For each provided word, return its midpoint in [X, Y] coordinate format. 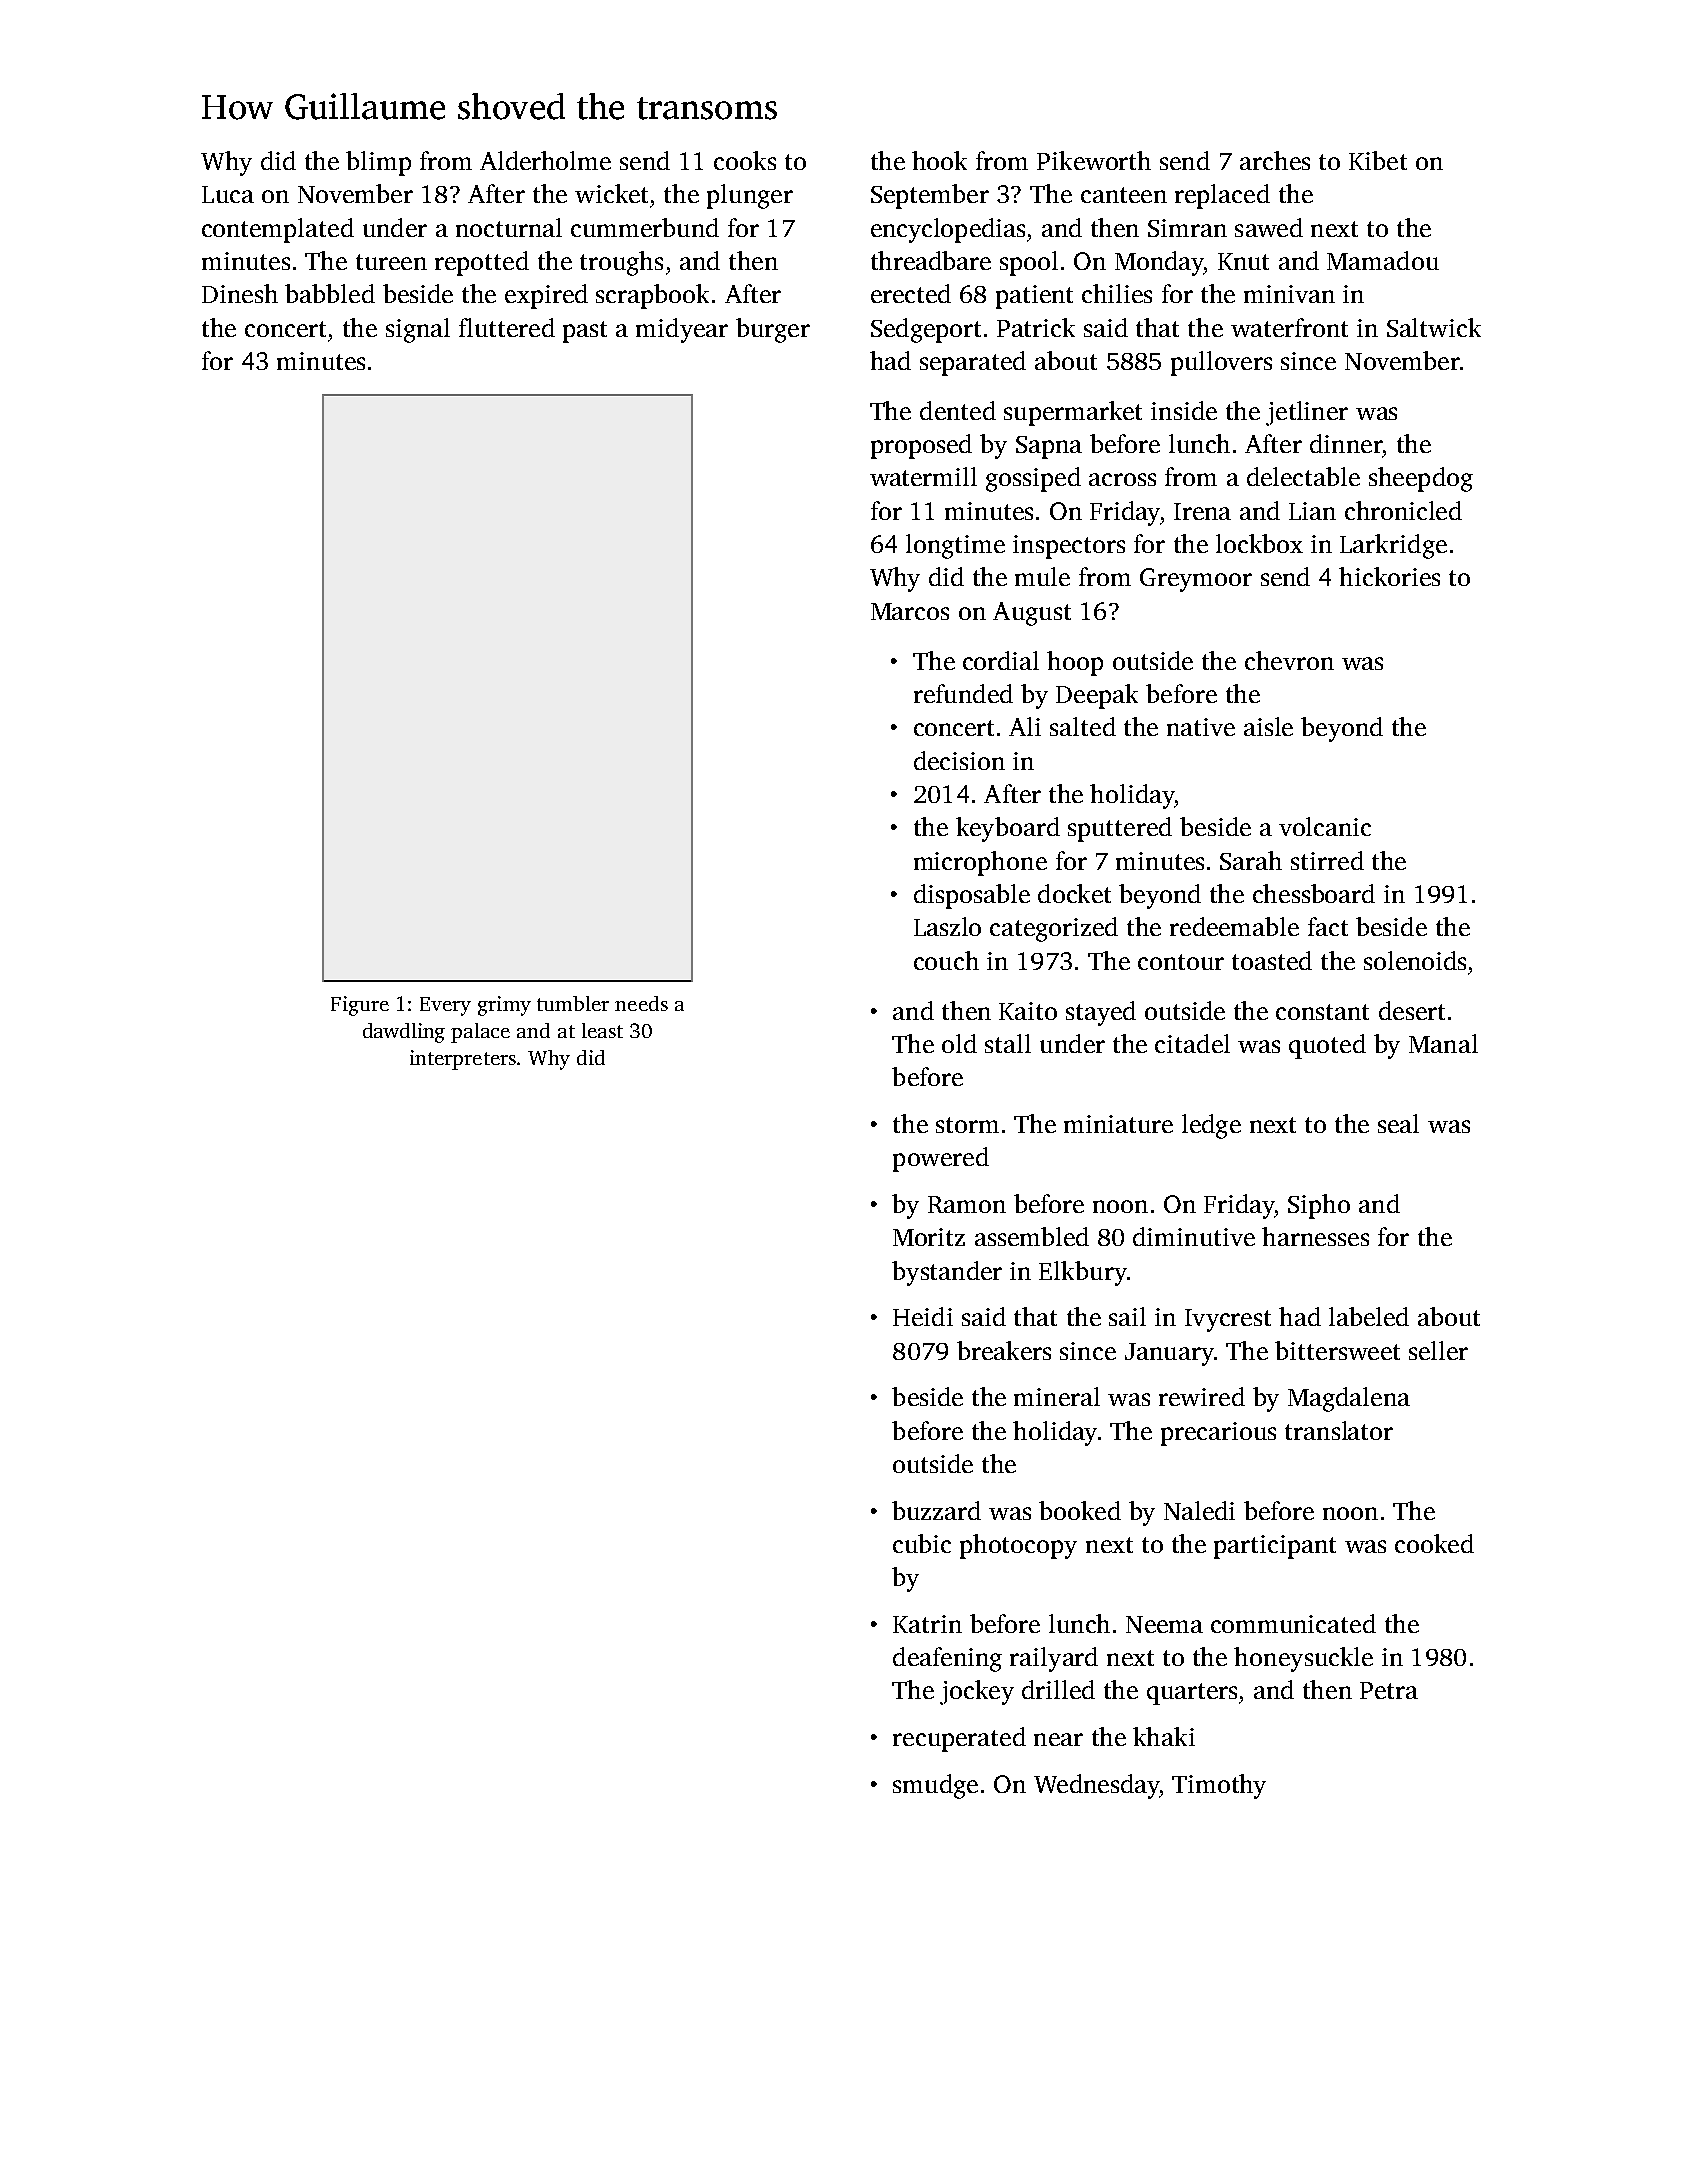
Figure [360, 1006]
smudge [935, 1786]
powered [941, 1159]
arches [1275, 160]
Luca [228, 194]
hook [939, 160]
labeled [1369, 1316]
